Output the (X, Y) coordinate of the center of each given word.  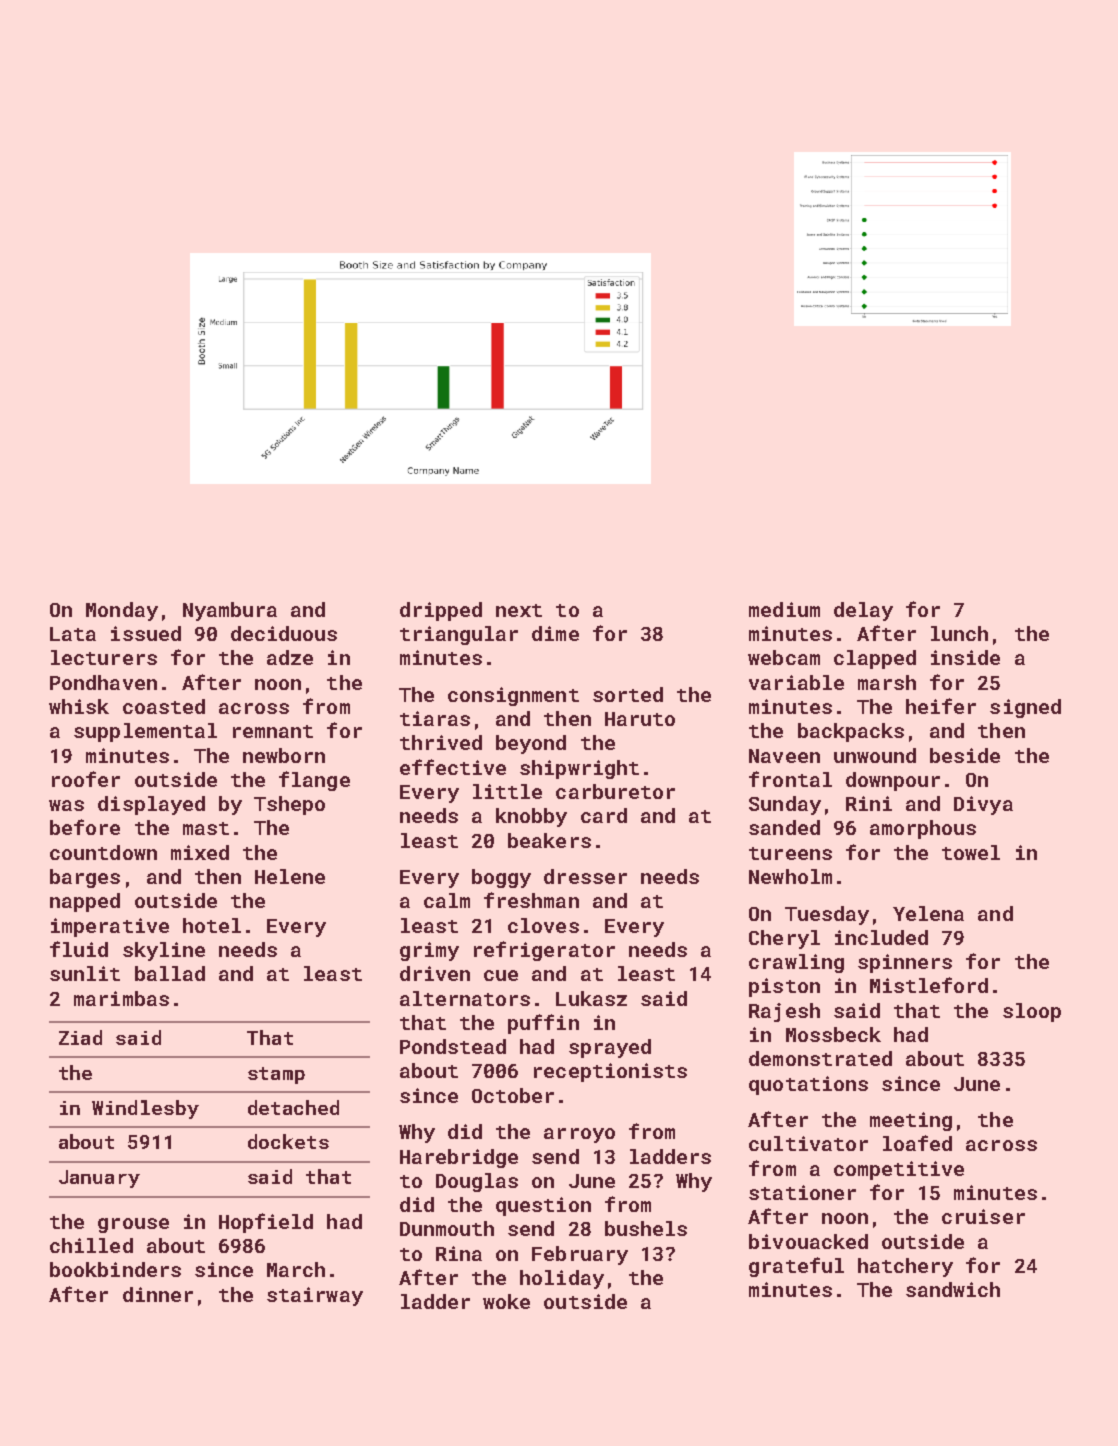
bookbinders (115, 1269)
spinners (905, 963)
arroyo (579, 1135)
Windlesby (145, 1109)
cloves (543, 925)
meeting (911, 1121)
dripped (441, 611)
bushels (646, 1228)
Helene (290, 876)
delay (863, 611)
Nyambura (230, 611)
